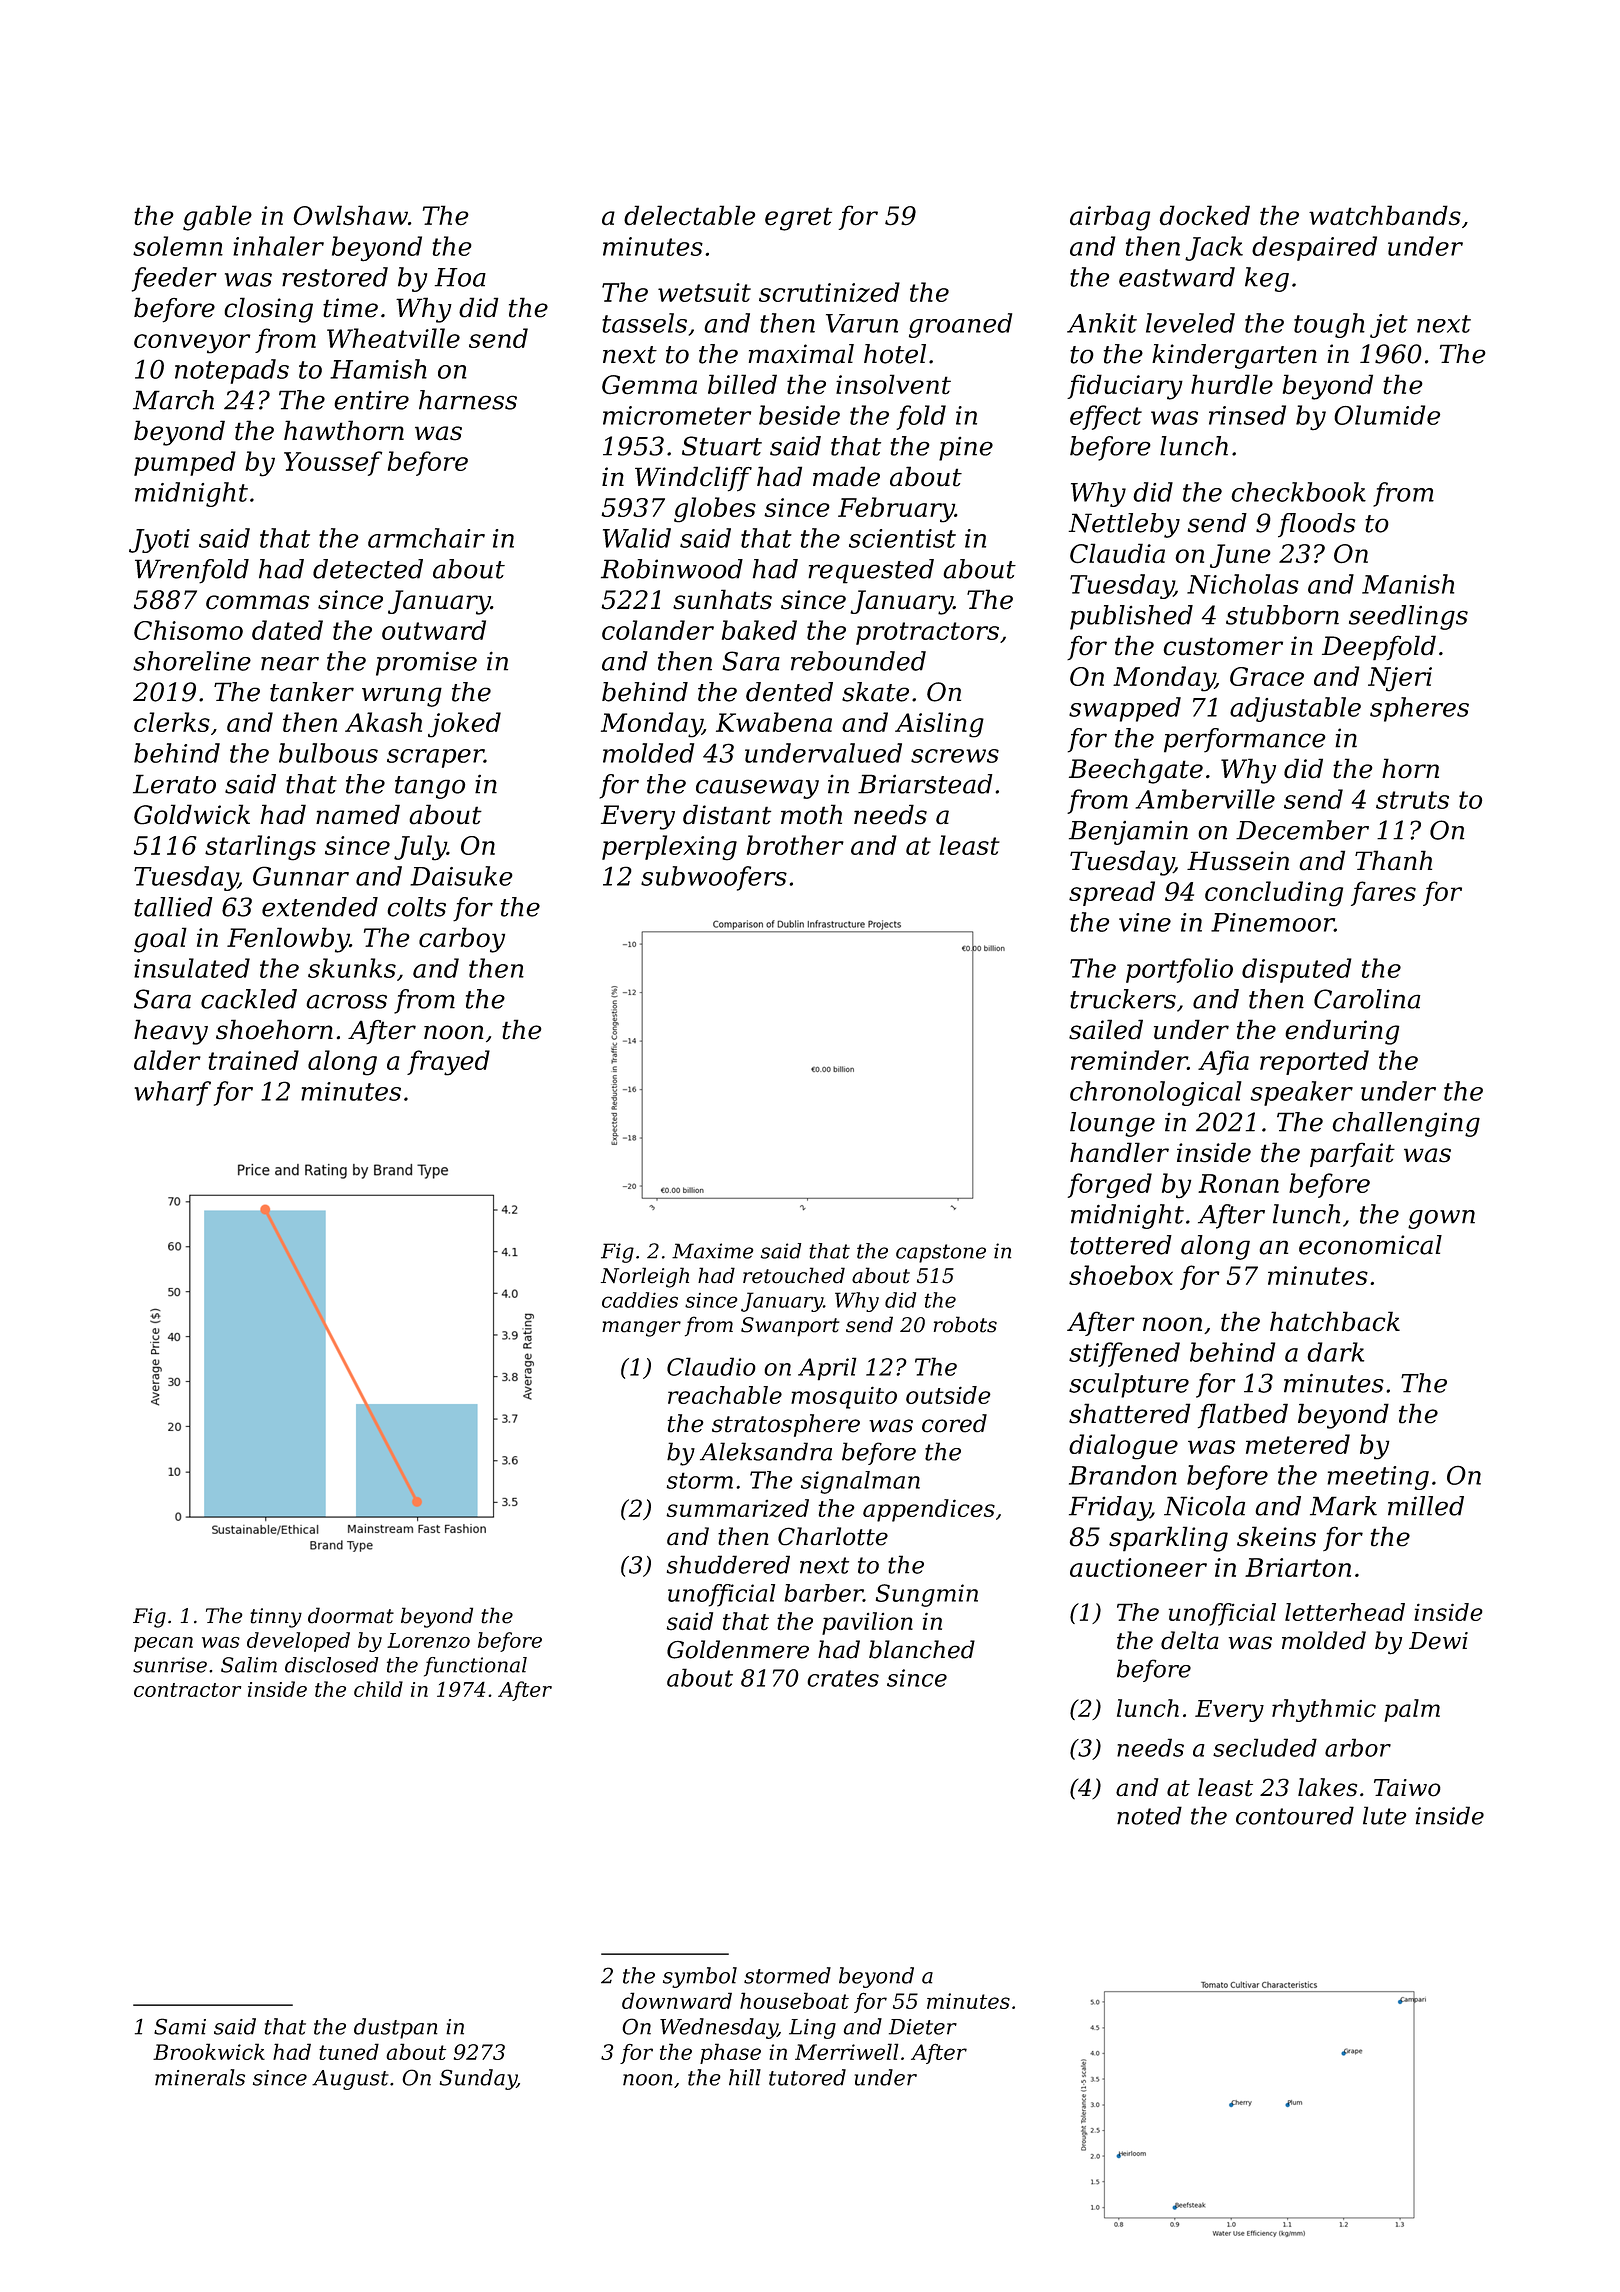 The image size is (1620, 2292). Describe the element at coordinates (672, 569) in the screenshot. I see `Robinwood` at that location.
